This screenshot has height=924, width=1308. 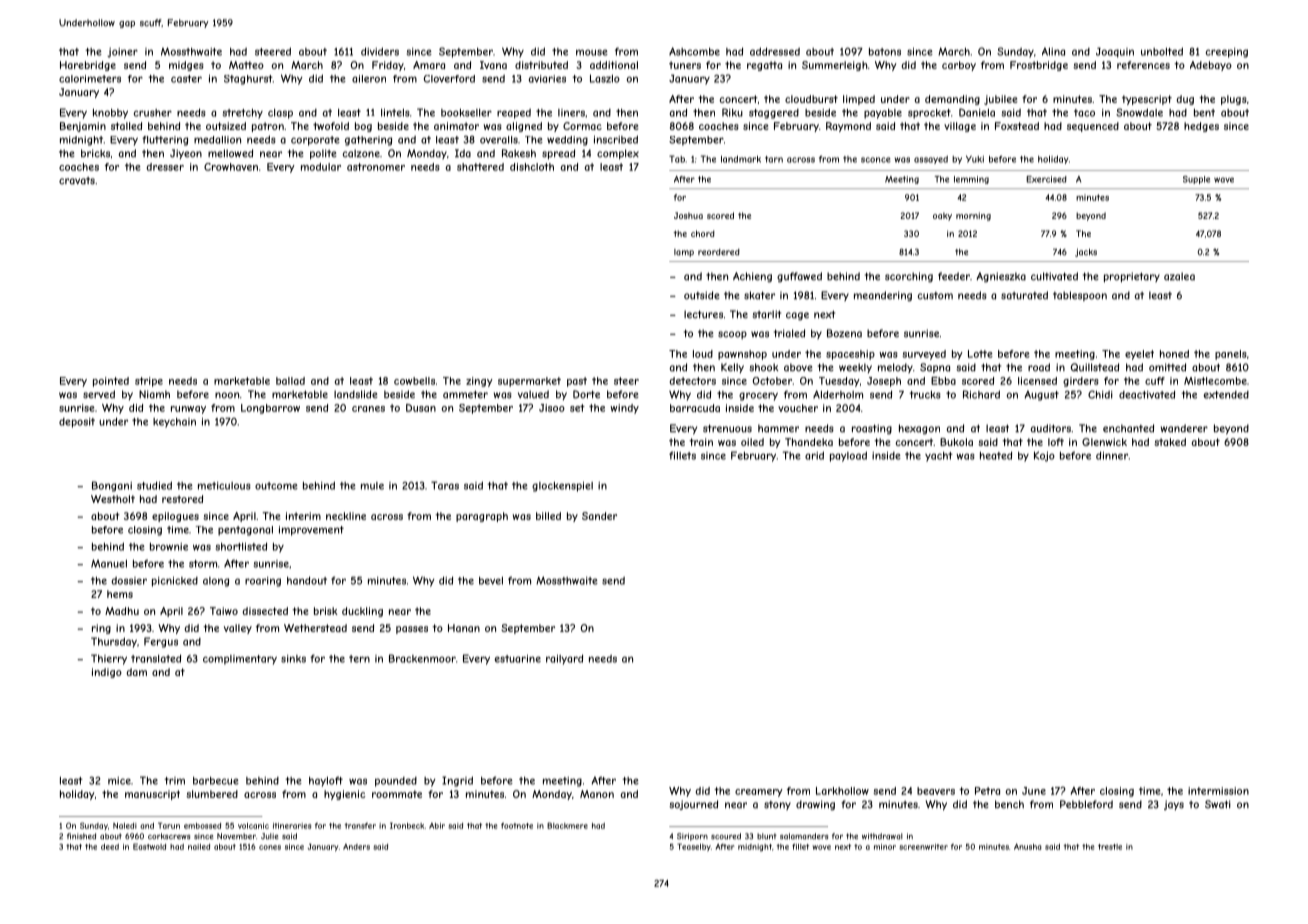 What do you see at coordinates (120, 594) in the screenshot?
I see `hems` at bounding box center [120, 594].
